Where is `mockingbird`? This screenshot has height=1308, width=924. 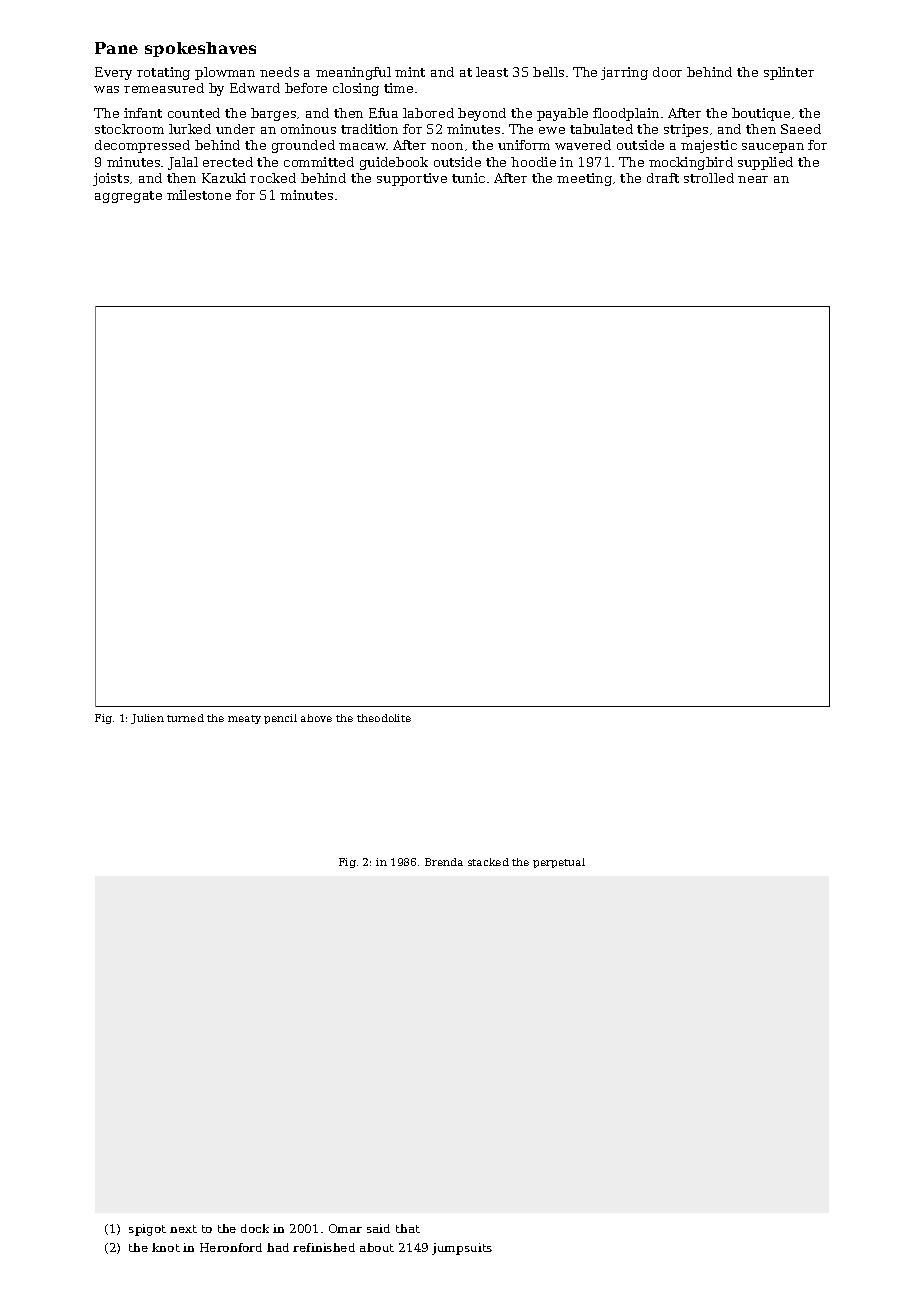 mockingbird is located at coordinates (691, 163).
